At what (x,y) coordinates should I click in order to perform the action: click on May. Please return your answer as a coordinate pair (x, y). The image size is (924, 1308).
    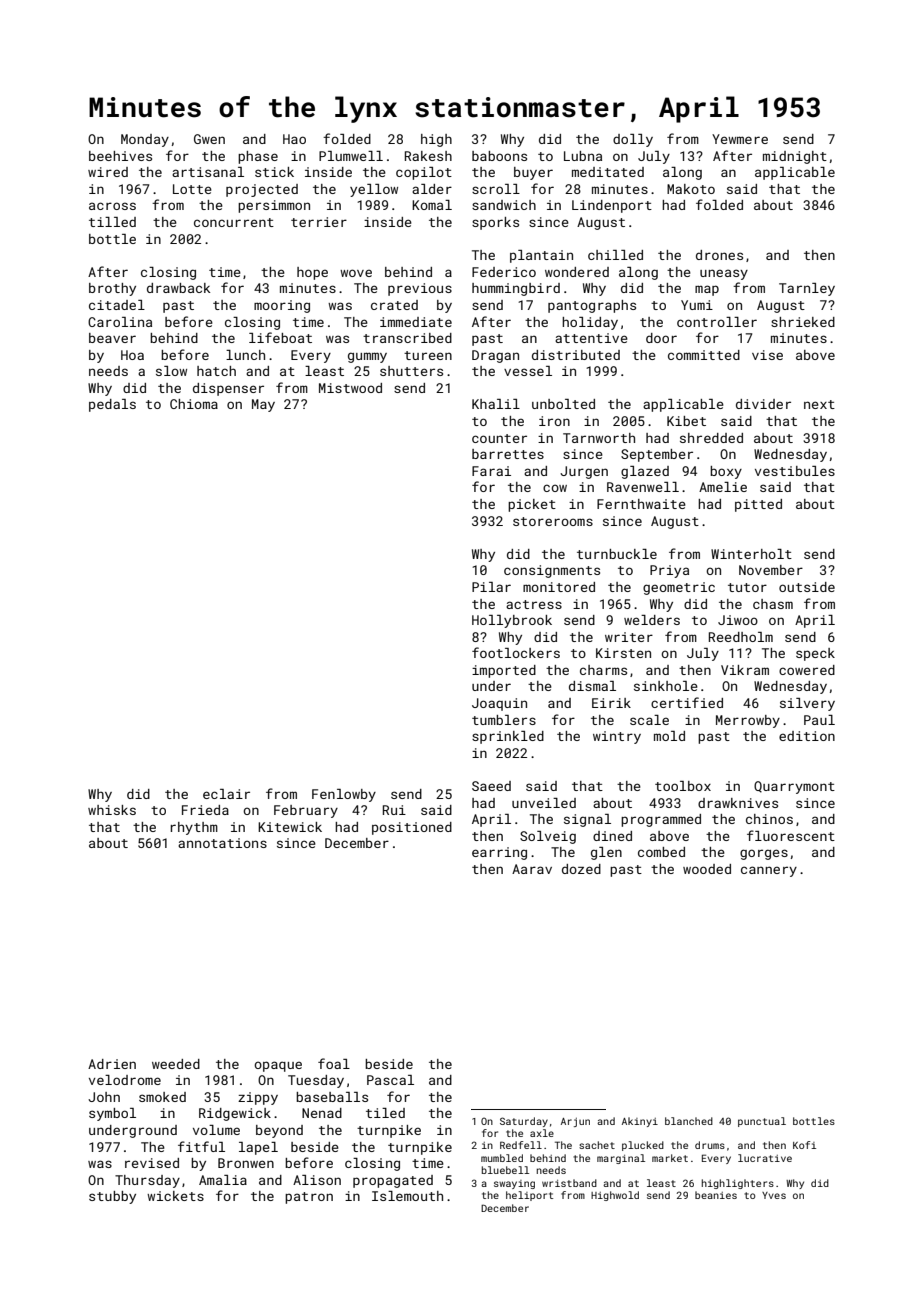
    Looking at the image, I should click on (263, 405).
